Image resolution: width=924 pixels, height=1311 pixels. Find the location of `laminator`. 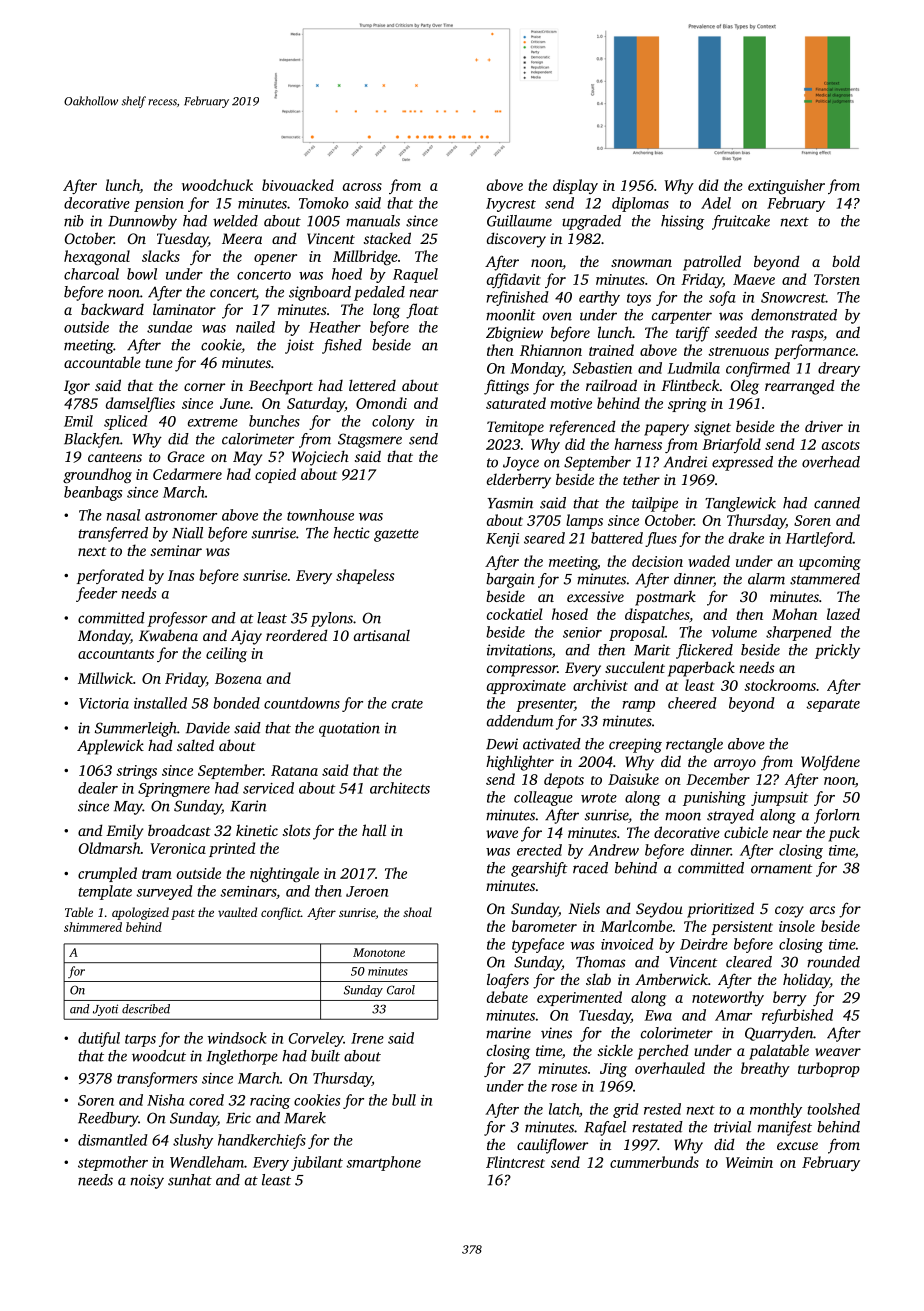

laminator is located at coordinates (184, 309).
